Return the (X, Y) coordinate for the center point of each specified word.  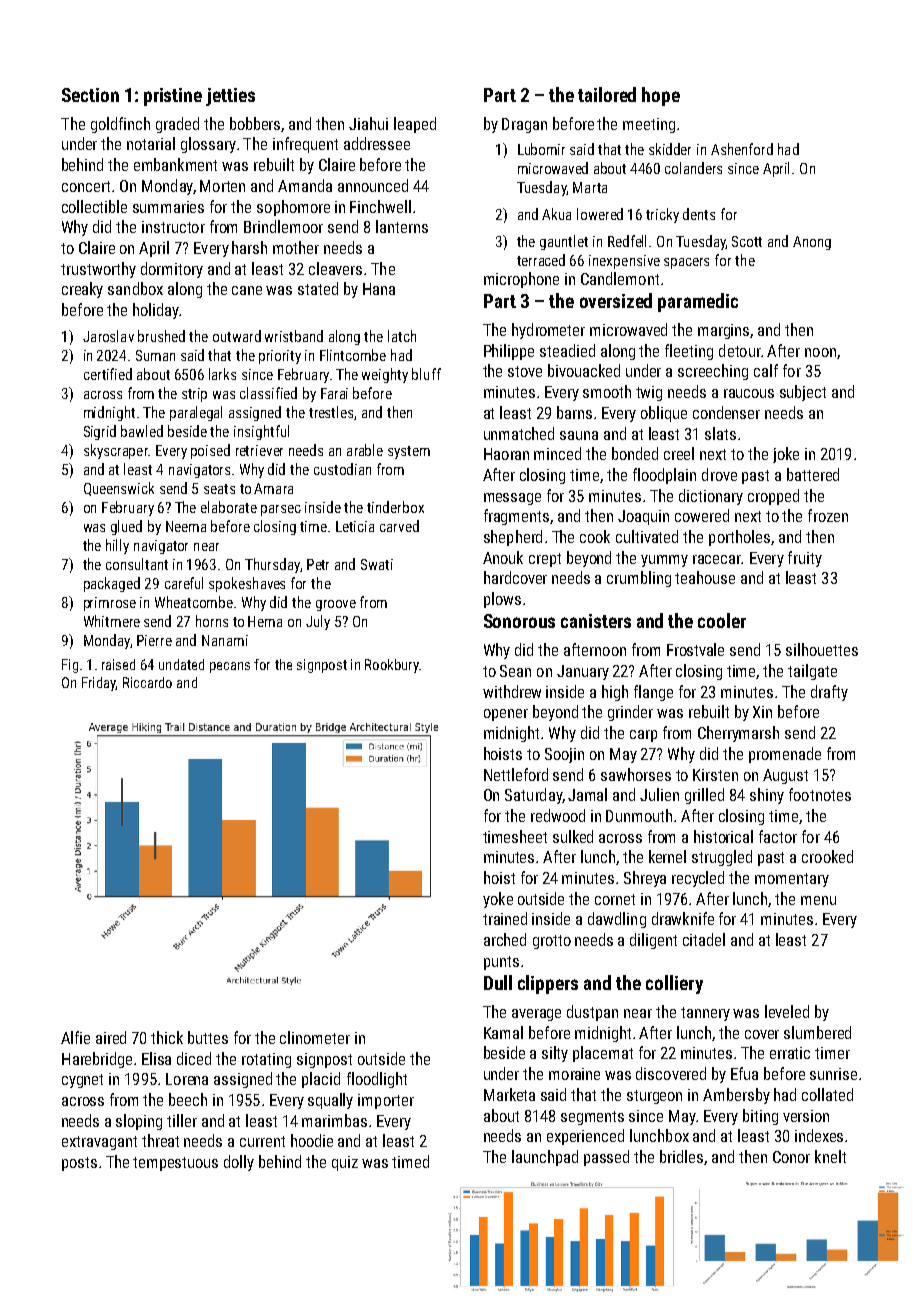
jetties (230, 97)
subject (803, 393)
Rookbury (392, 666)
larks (222, 374)
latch (402, 336)
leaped (415, 125)
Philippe (509, 352)
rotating (266, 1060)
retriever (259, 450)
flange (653, 693)
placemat (603, 1054)
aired (111, 1037)
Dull (498, 982)
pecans (230, 667)
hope (661, 96)
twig (649, 393)
